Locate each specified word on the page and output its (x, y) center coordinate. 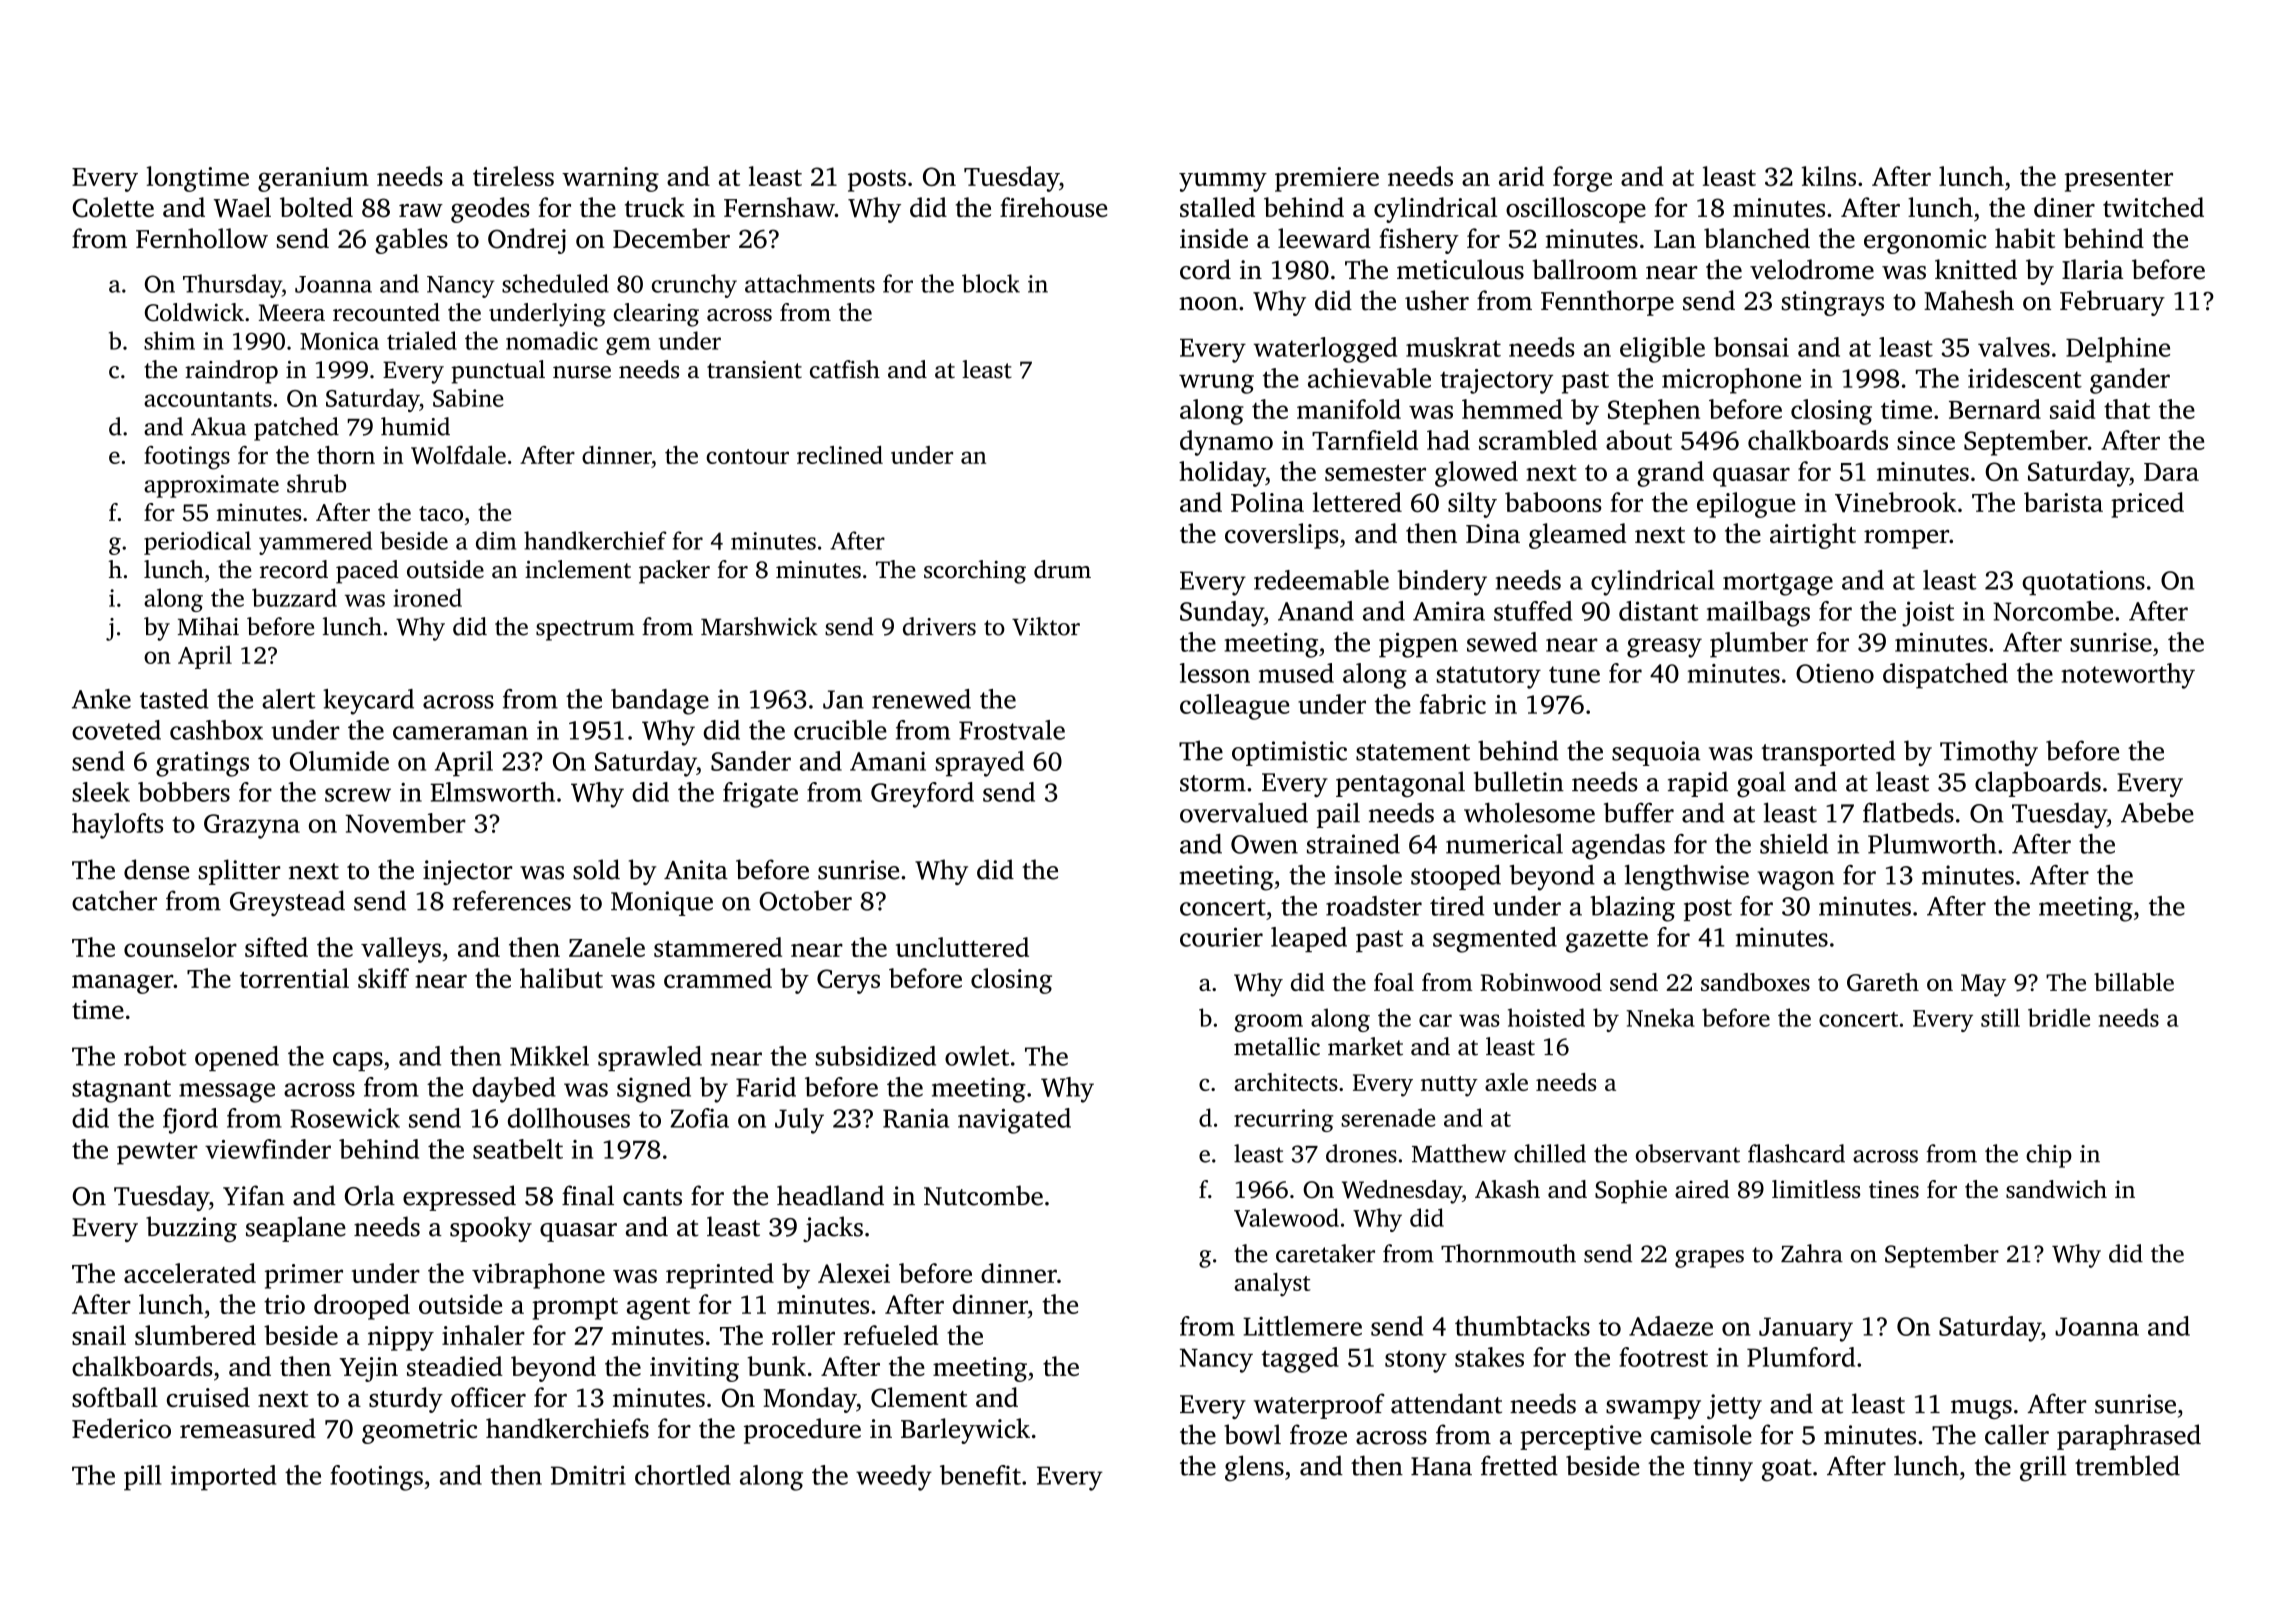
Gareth (1883, 982)
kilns (1829, 176)
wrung (1216, 384)
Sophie (1631, 1192)
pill (143, 1478)
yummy (1223, 182)
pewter (157, 1153)
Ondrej (527, 241)
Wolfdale (458, 455)
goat (1787, 1470)
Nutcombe (983, 1195)
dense (156, 869)
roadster (1374, 906)
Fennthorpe (1607, 303)
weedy (894, 1478)
